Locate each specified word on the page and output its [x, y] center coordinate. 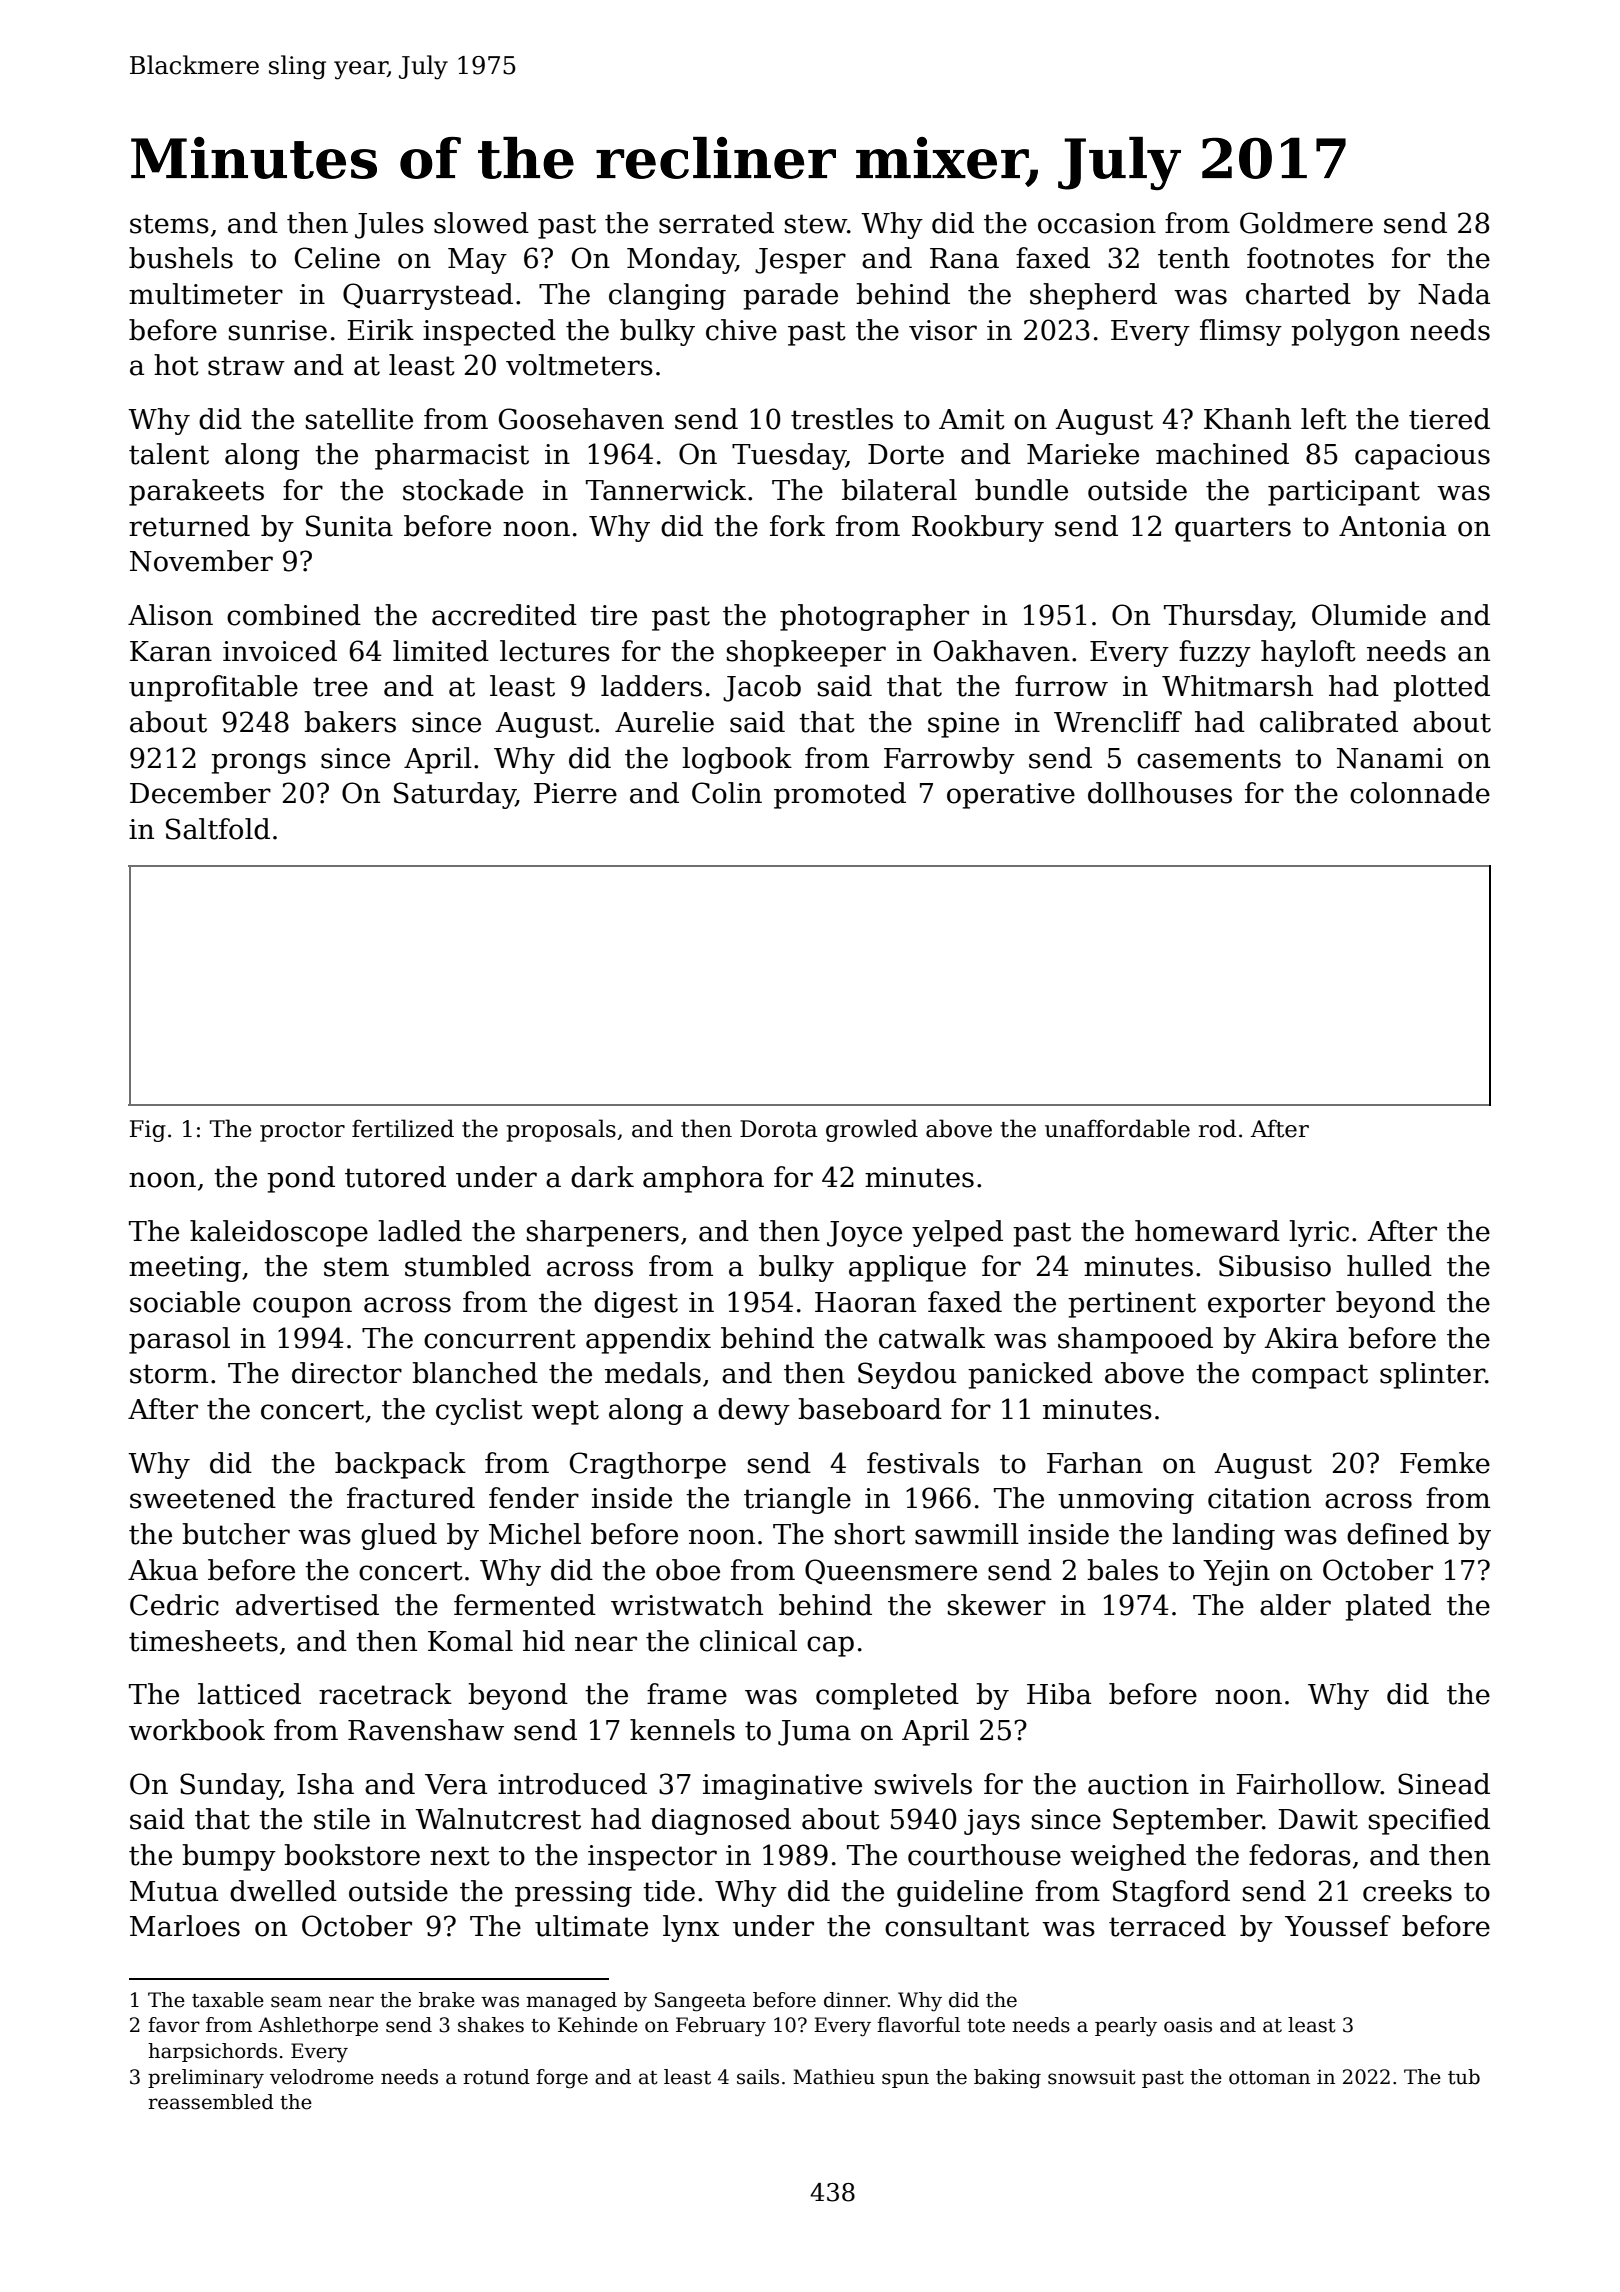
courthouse [984, 1855]
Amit [972, 419]
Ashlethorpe [318, 2026]
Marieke [1083, 454]
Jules [389, 225]
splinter [1432, 1375]
